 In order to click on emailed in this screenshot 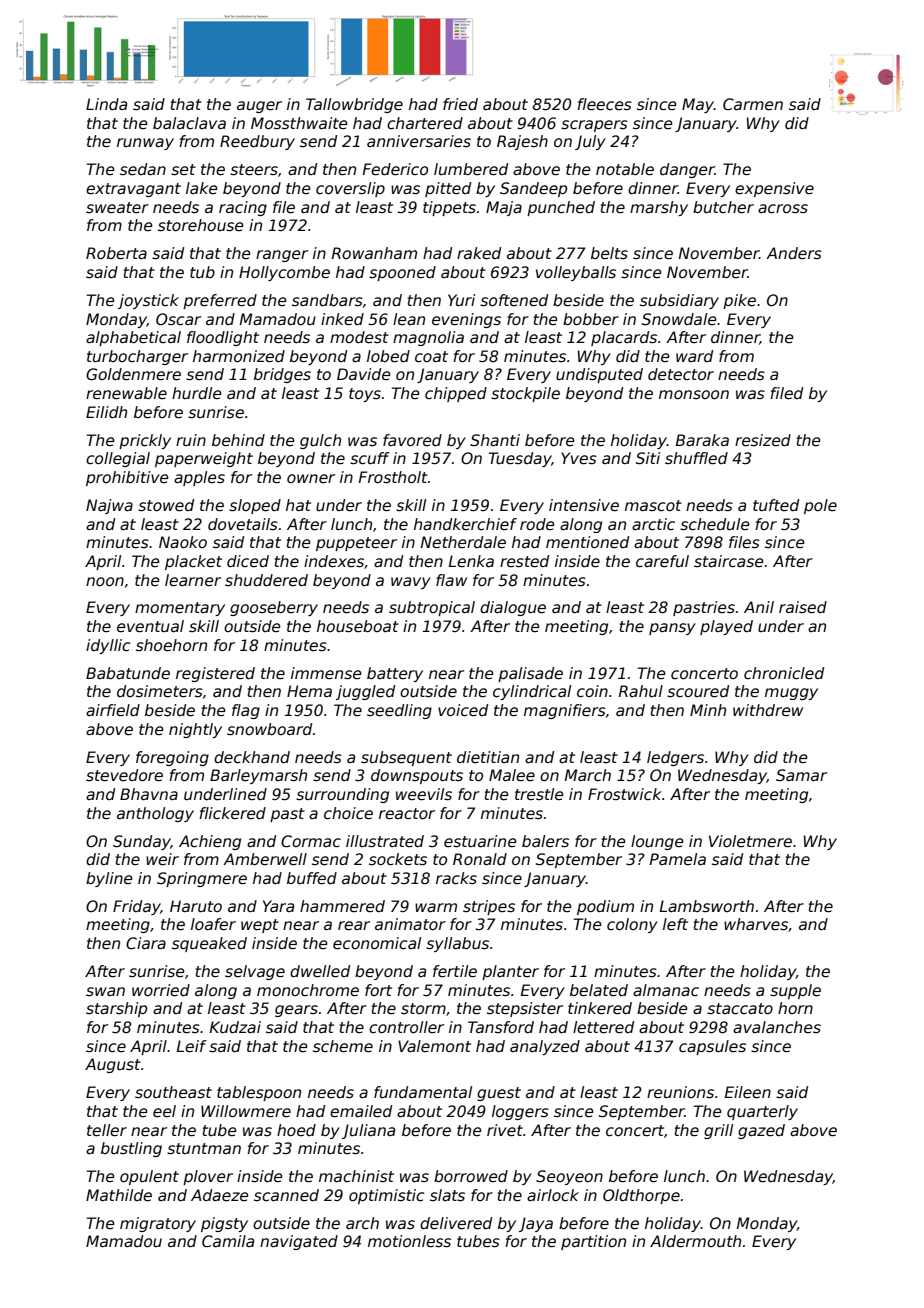, I will do `click(361, 1111)`.
